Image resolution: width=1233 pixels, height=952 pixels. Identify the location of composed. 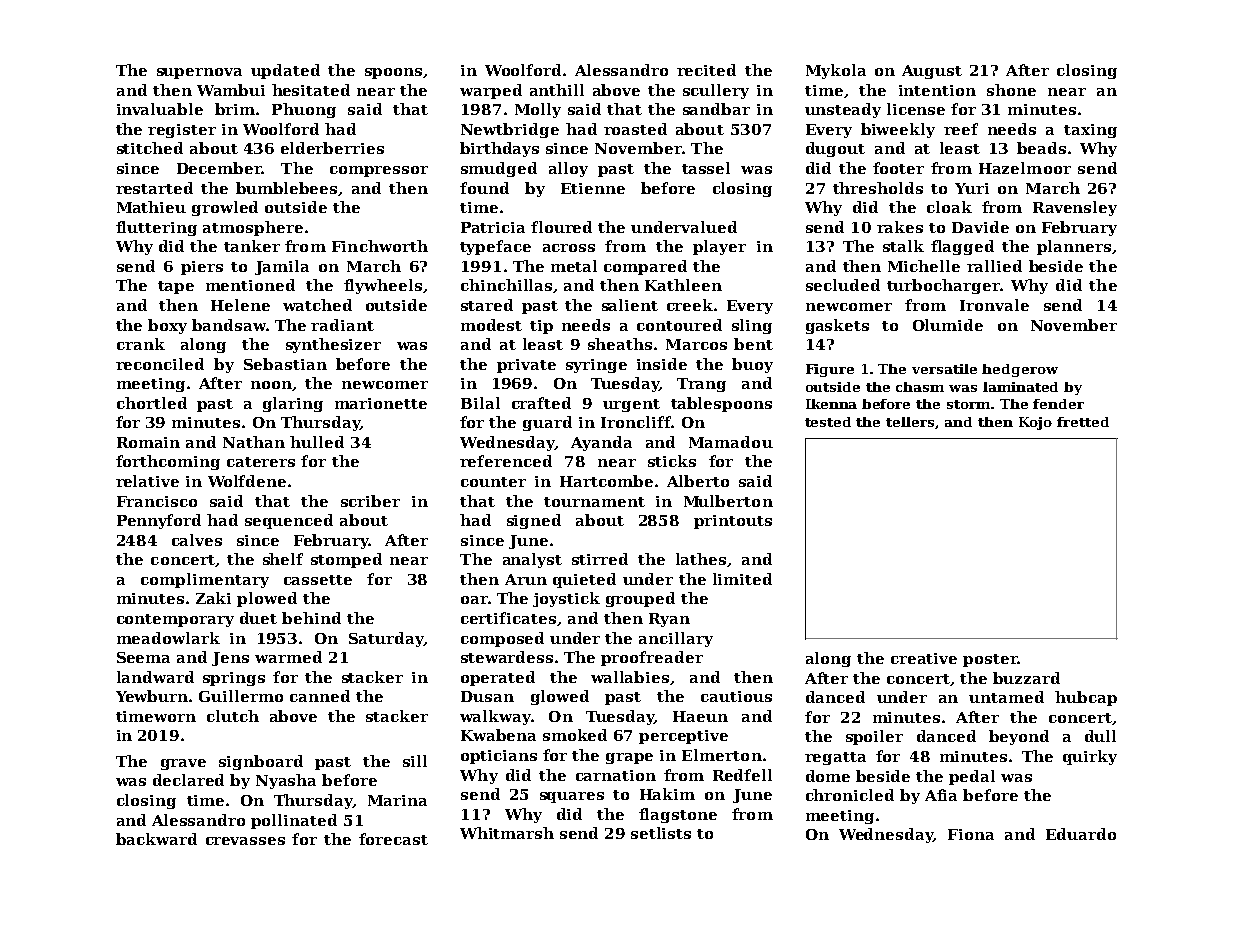
(502, 639).
